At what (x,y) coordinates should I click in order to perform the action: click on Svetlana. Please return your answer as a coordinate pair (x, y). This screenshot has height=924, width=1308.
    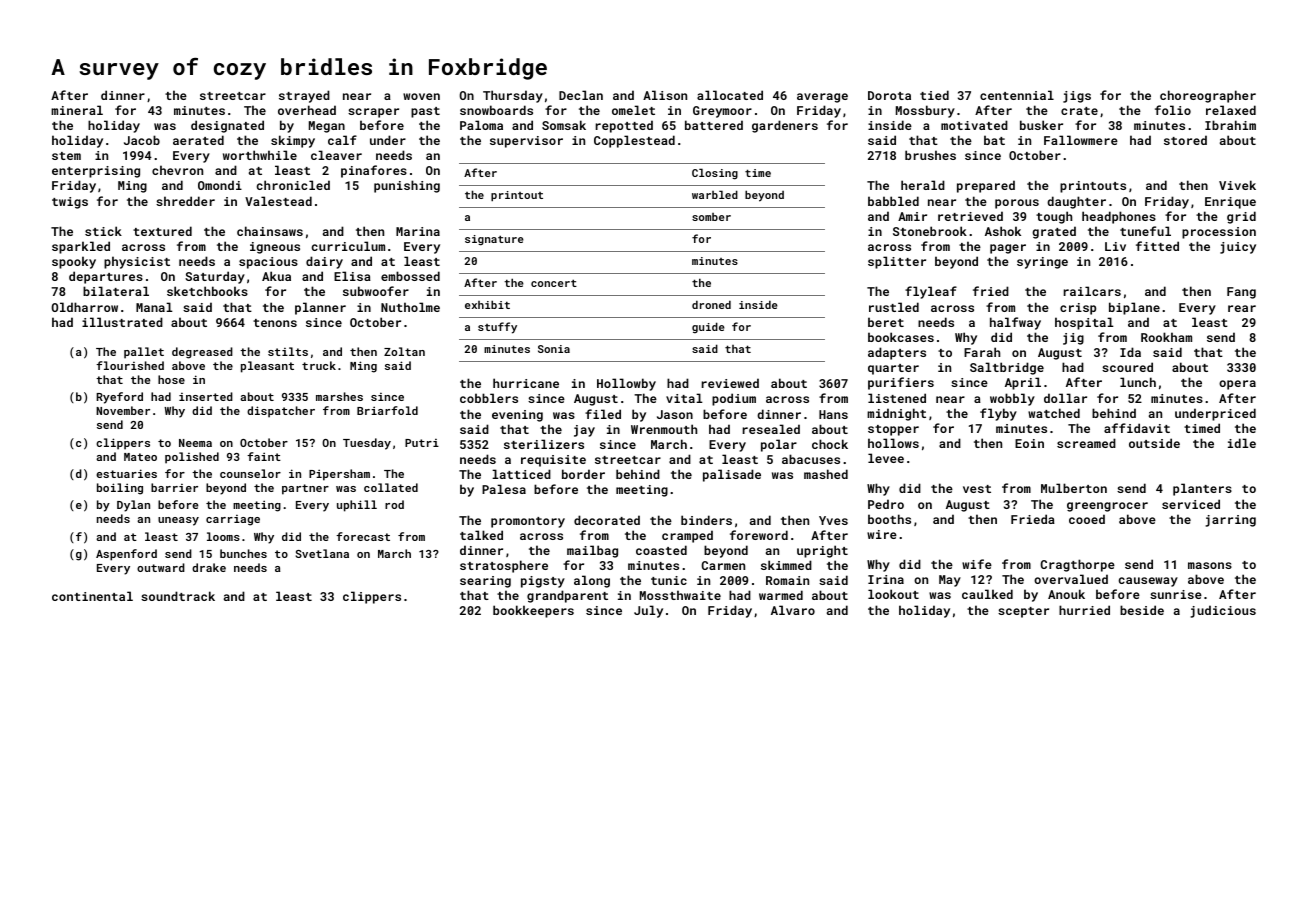
    Looking at the image, I should click on (322, 553).
